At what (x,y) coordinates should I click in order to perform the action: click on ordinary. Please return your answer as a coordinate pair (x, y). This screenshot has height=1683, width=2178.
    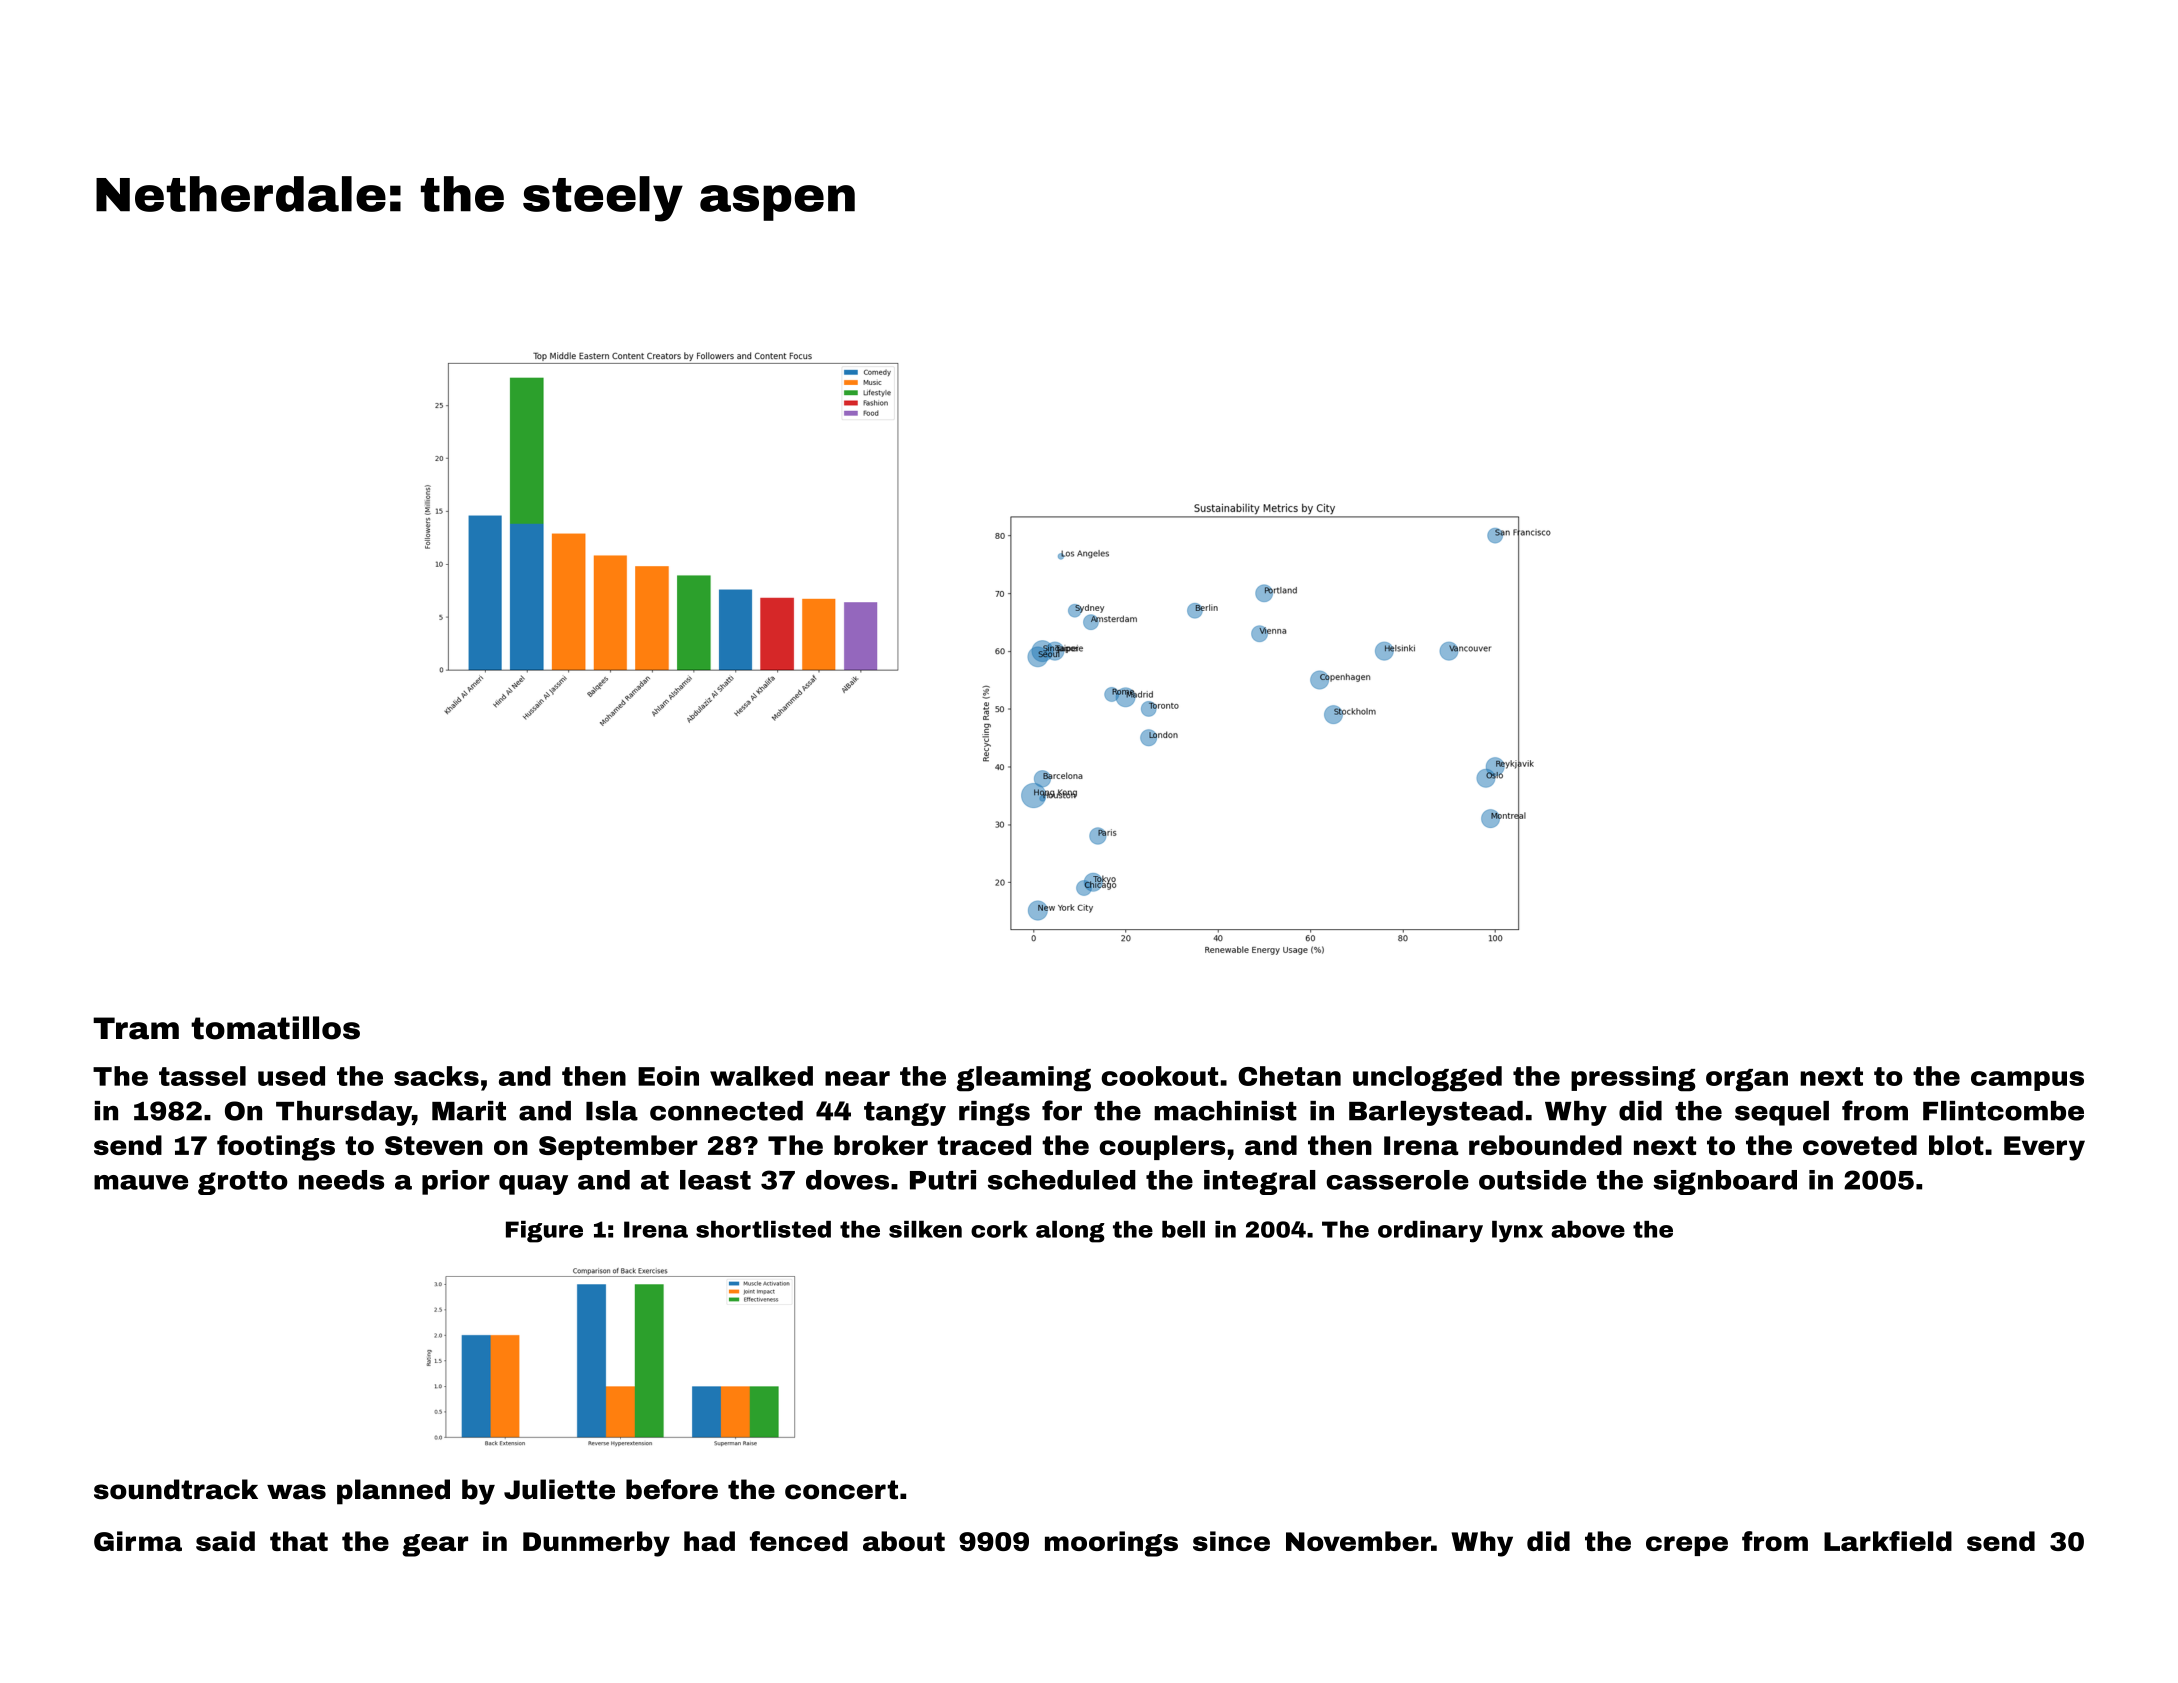
    Looking at the image, I should click on (1430, 1232).
